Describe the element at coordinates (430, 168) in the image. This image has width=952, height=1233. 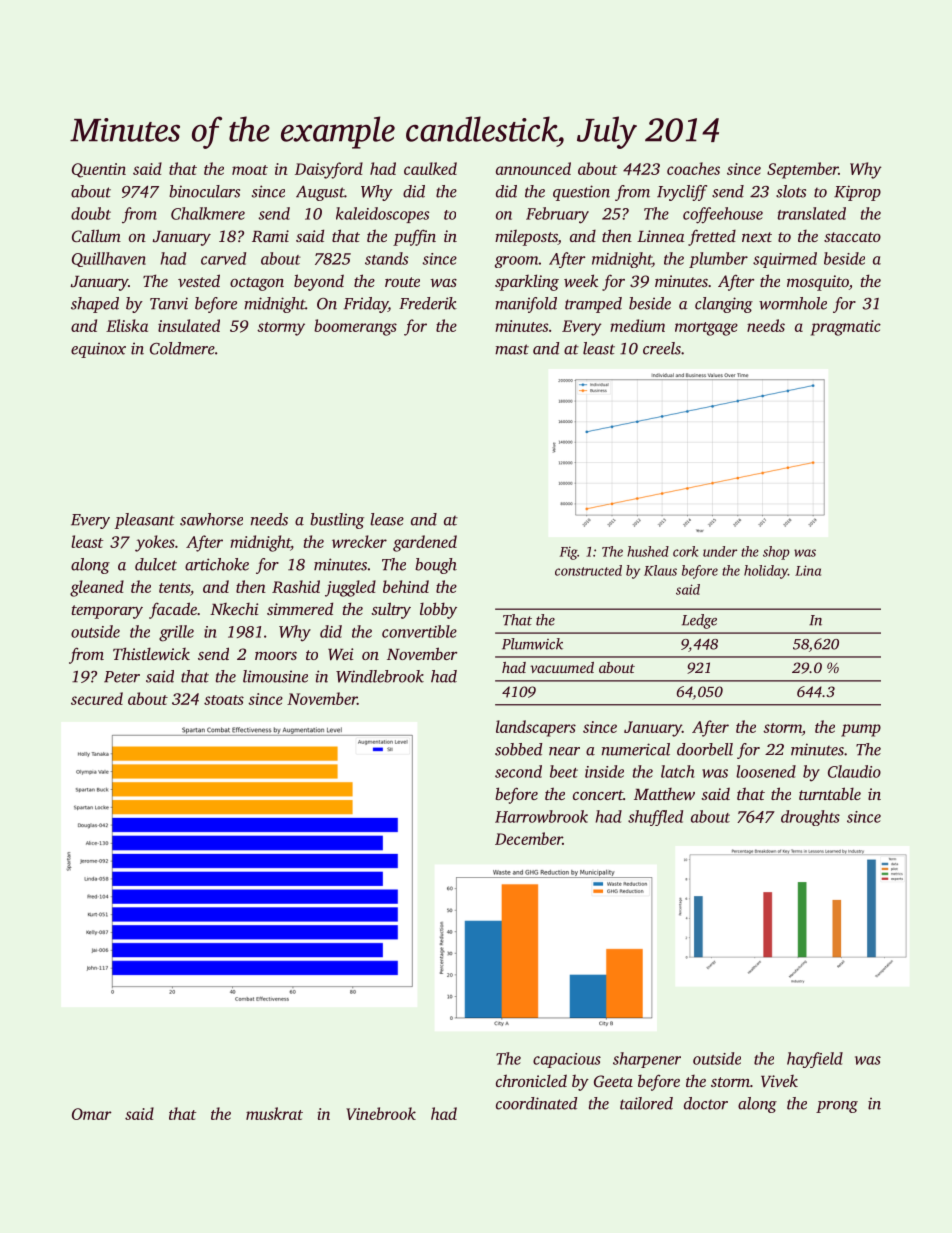
I see `caulked` at that location.
